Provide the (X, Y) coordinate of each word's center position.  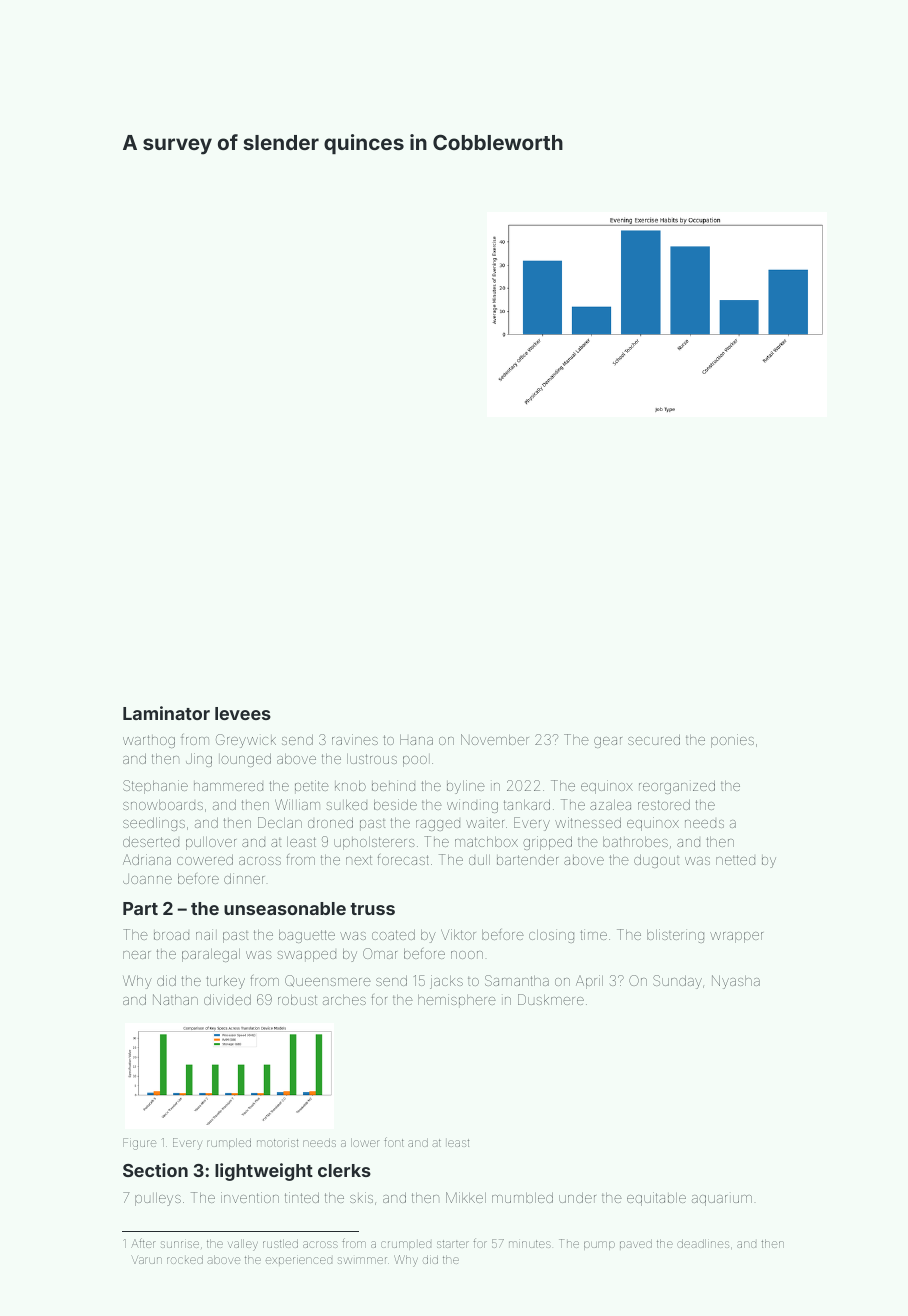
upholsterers (374, 843)
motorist (277, 1143)
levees (243, 713)
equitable (656, 1199)
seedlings (154, 824)
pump (599, 1245)
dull (479, 860)
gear (608, 742)
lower (365, 1142)
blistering (675, 936)
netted (735, 860)
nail (206, 934)
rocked (185, 1259)
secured (654, 739)
